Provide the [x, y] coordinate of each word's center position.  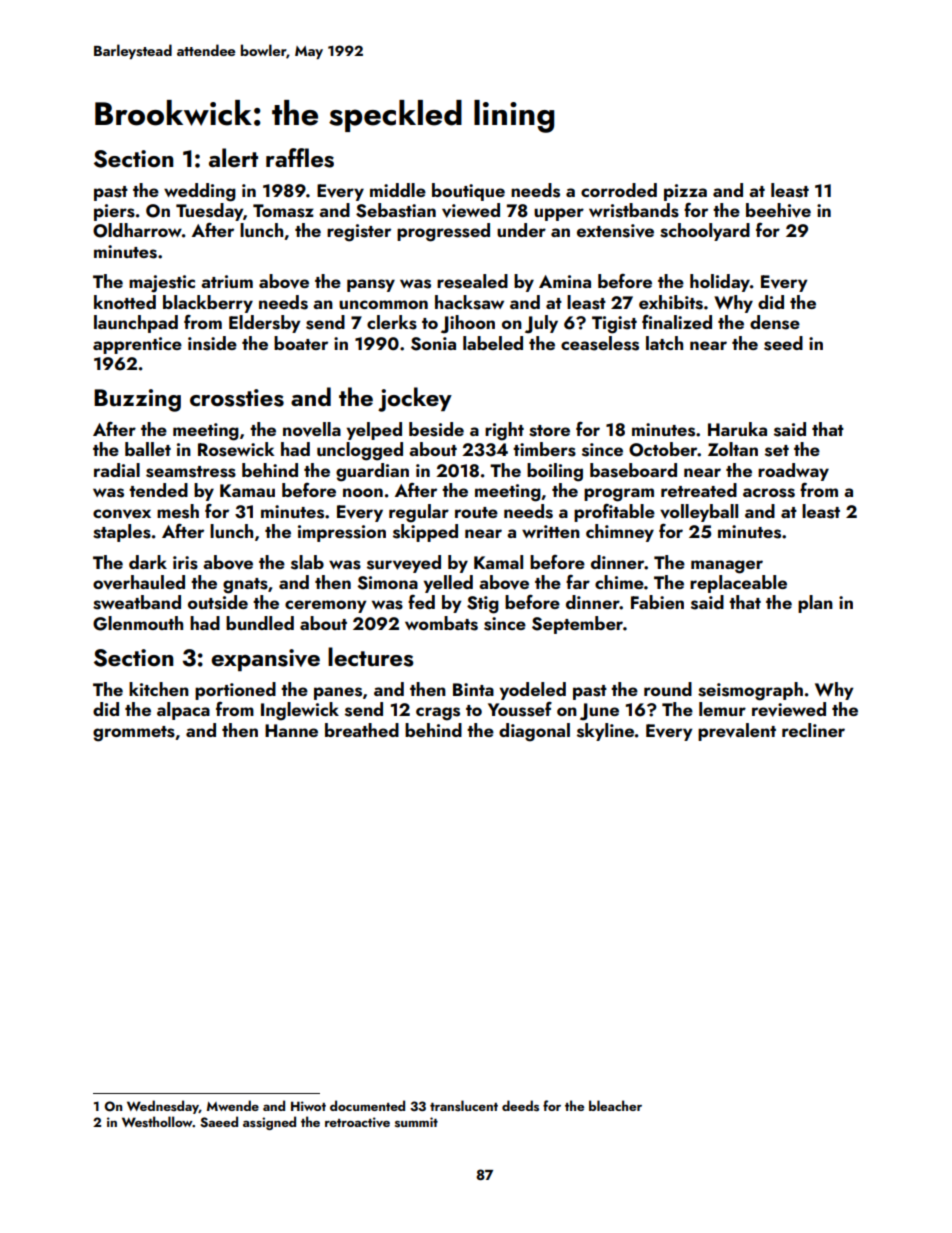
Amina [565, 281]
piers [114, 212]
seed [783, 343]
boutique [468, 192]
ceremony [326, 606]
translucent [464, 1105]
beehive [778, 210]
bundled [260, 623]
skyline [605, 732]
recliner [813, 730]
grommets [134, 734]
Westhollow [157, 1122]
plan [815, 604]
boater [301, 343]
